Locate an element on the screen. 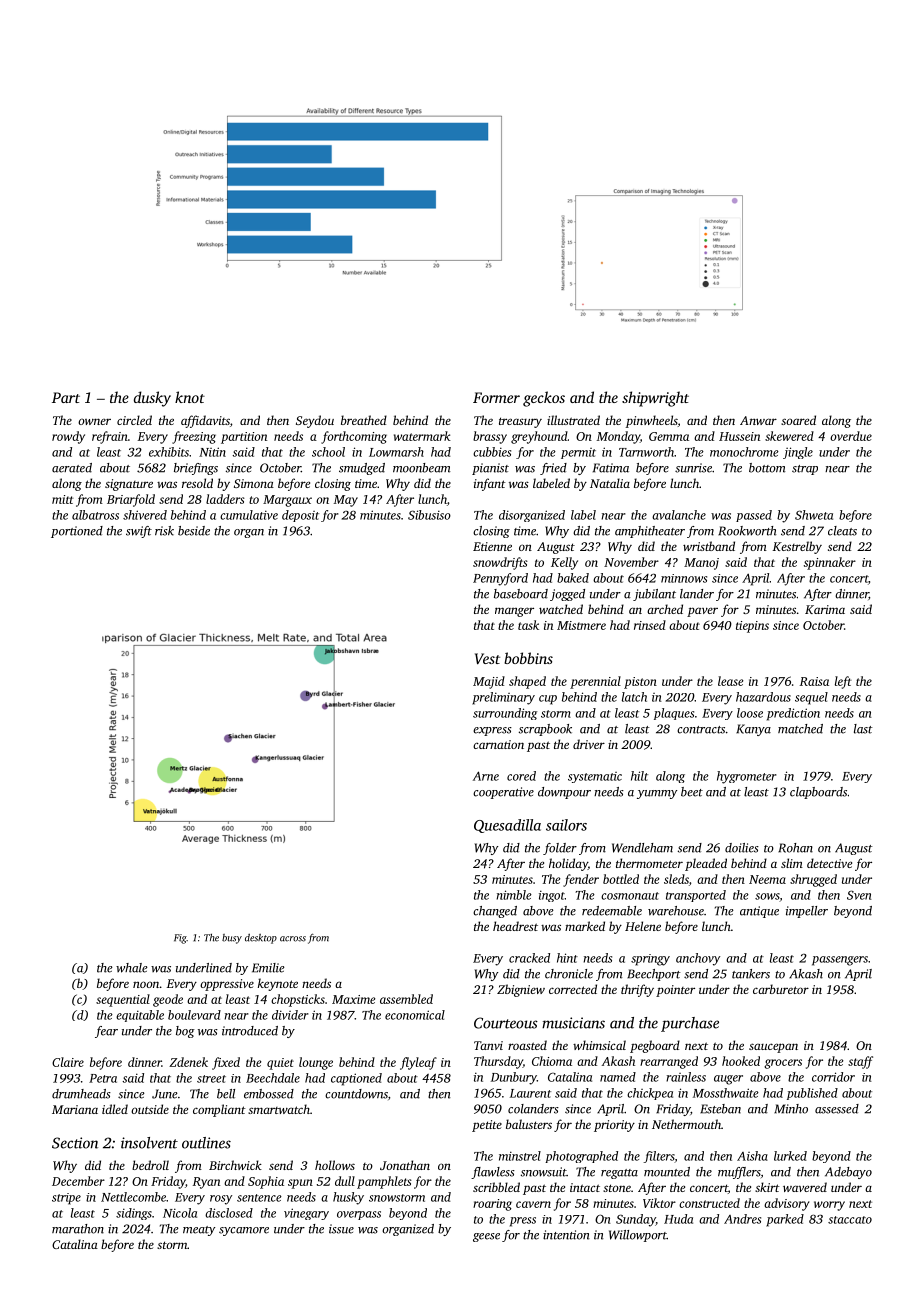 The width and height of the screenshot is (924, 1308). Chioma is located at coordinates (552, 1061).
